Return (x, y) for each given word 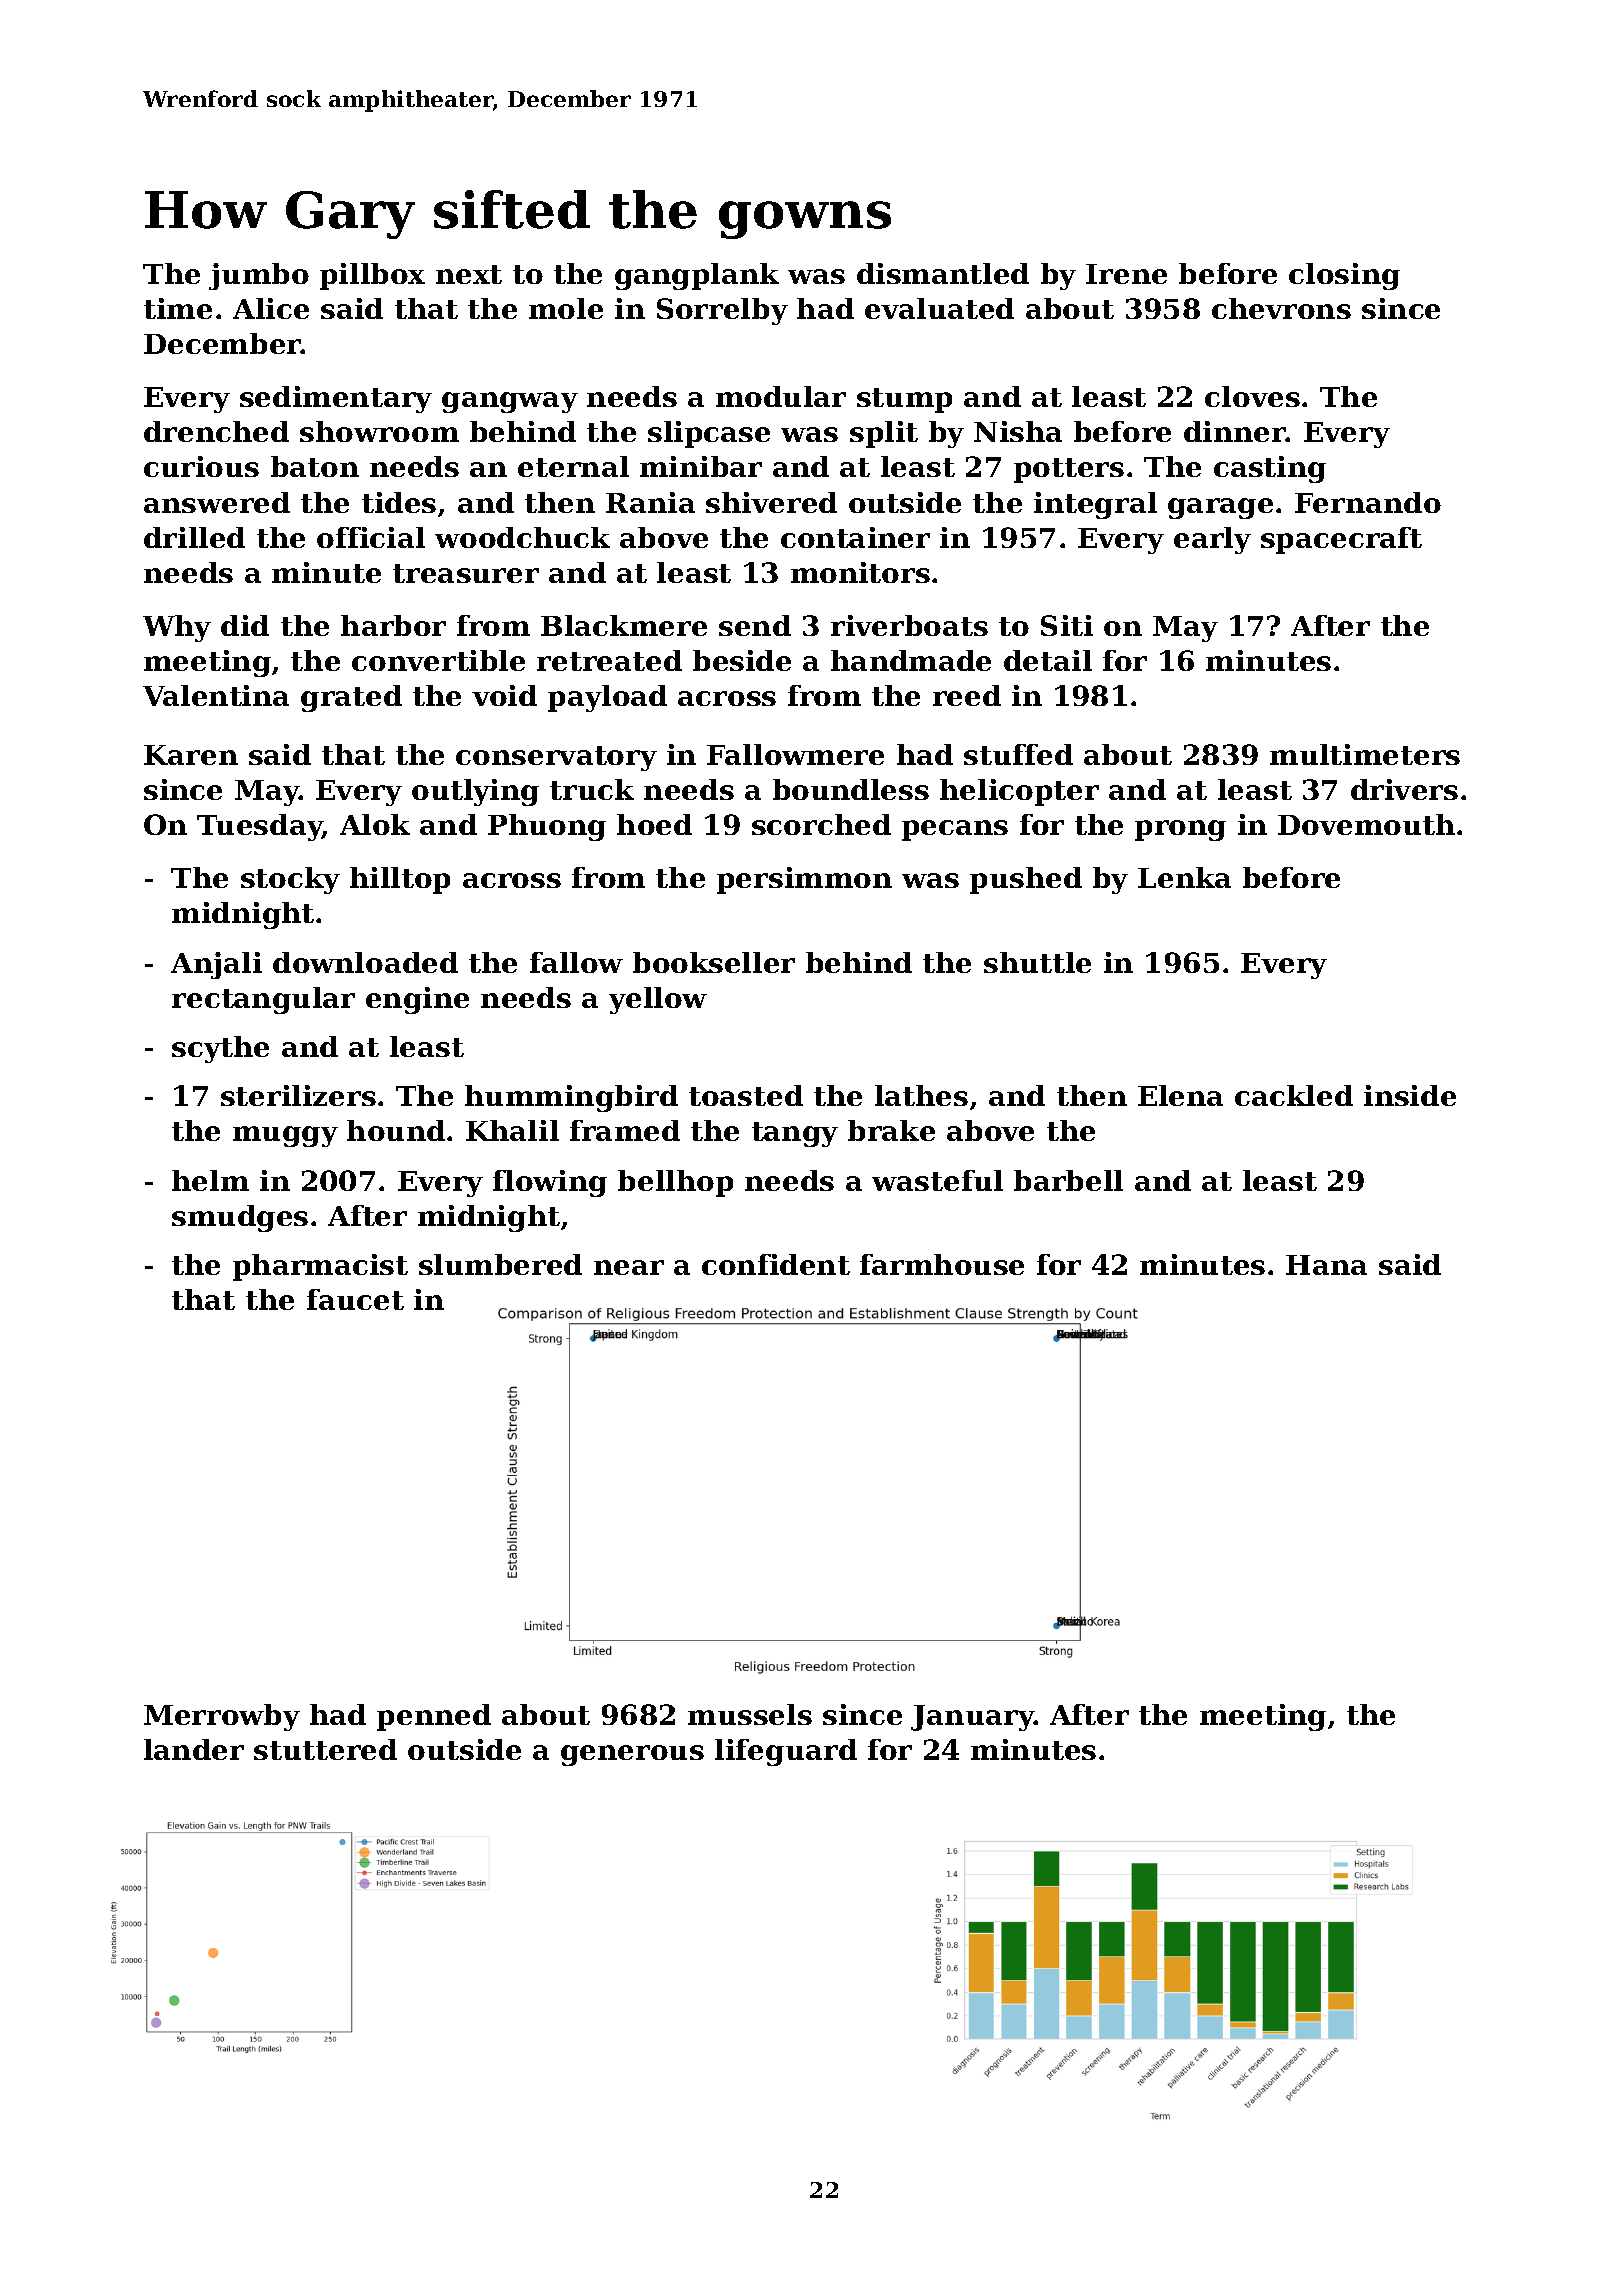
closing (1344, 276)
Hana (1326, 1265)
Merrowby (222, 1717)
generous (632, 1755)
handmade (911, 660)
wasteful (937, 1180)
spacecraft (1341, 540)
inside (1410, 1095)
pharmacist (320, 1267)
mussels (750, 1714)
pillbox (372, 276)
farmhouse (942, 1264)
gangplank (697, 276)
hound (396, 1130)
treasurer (466, 573)
